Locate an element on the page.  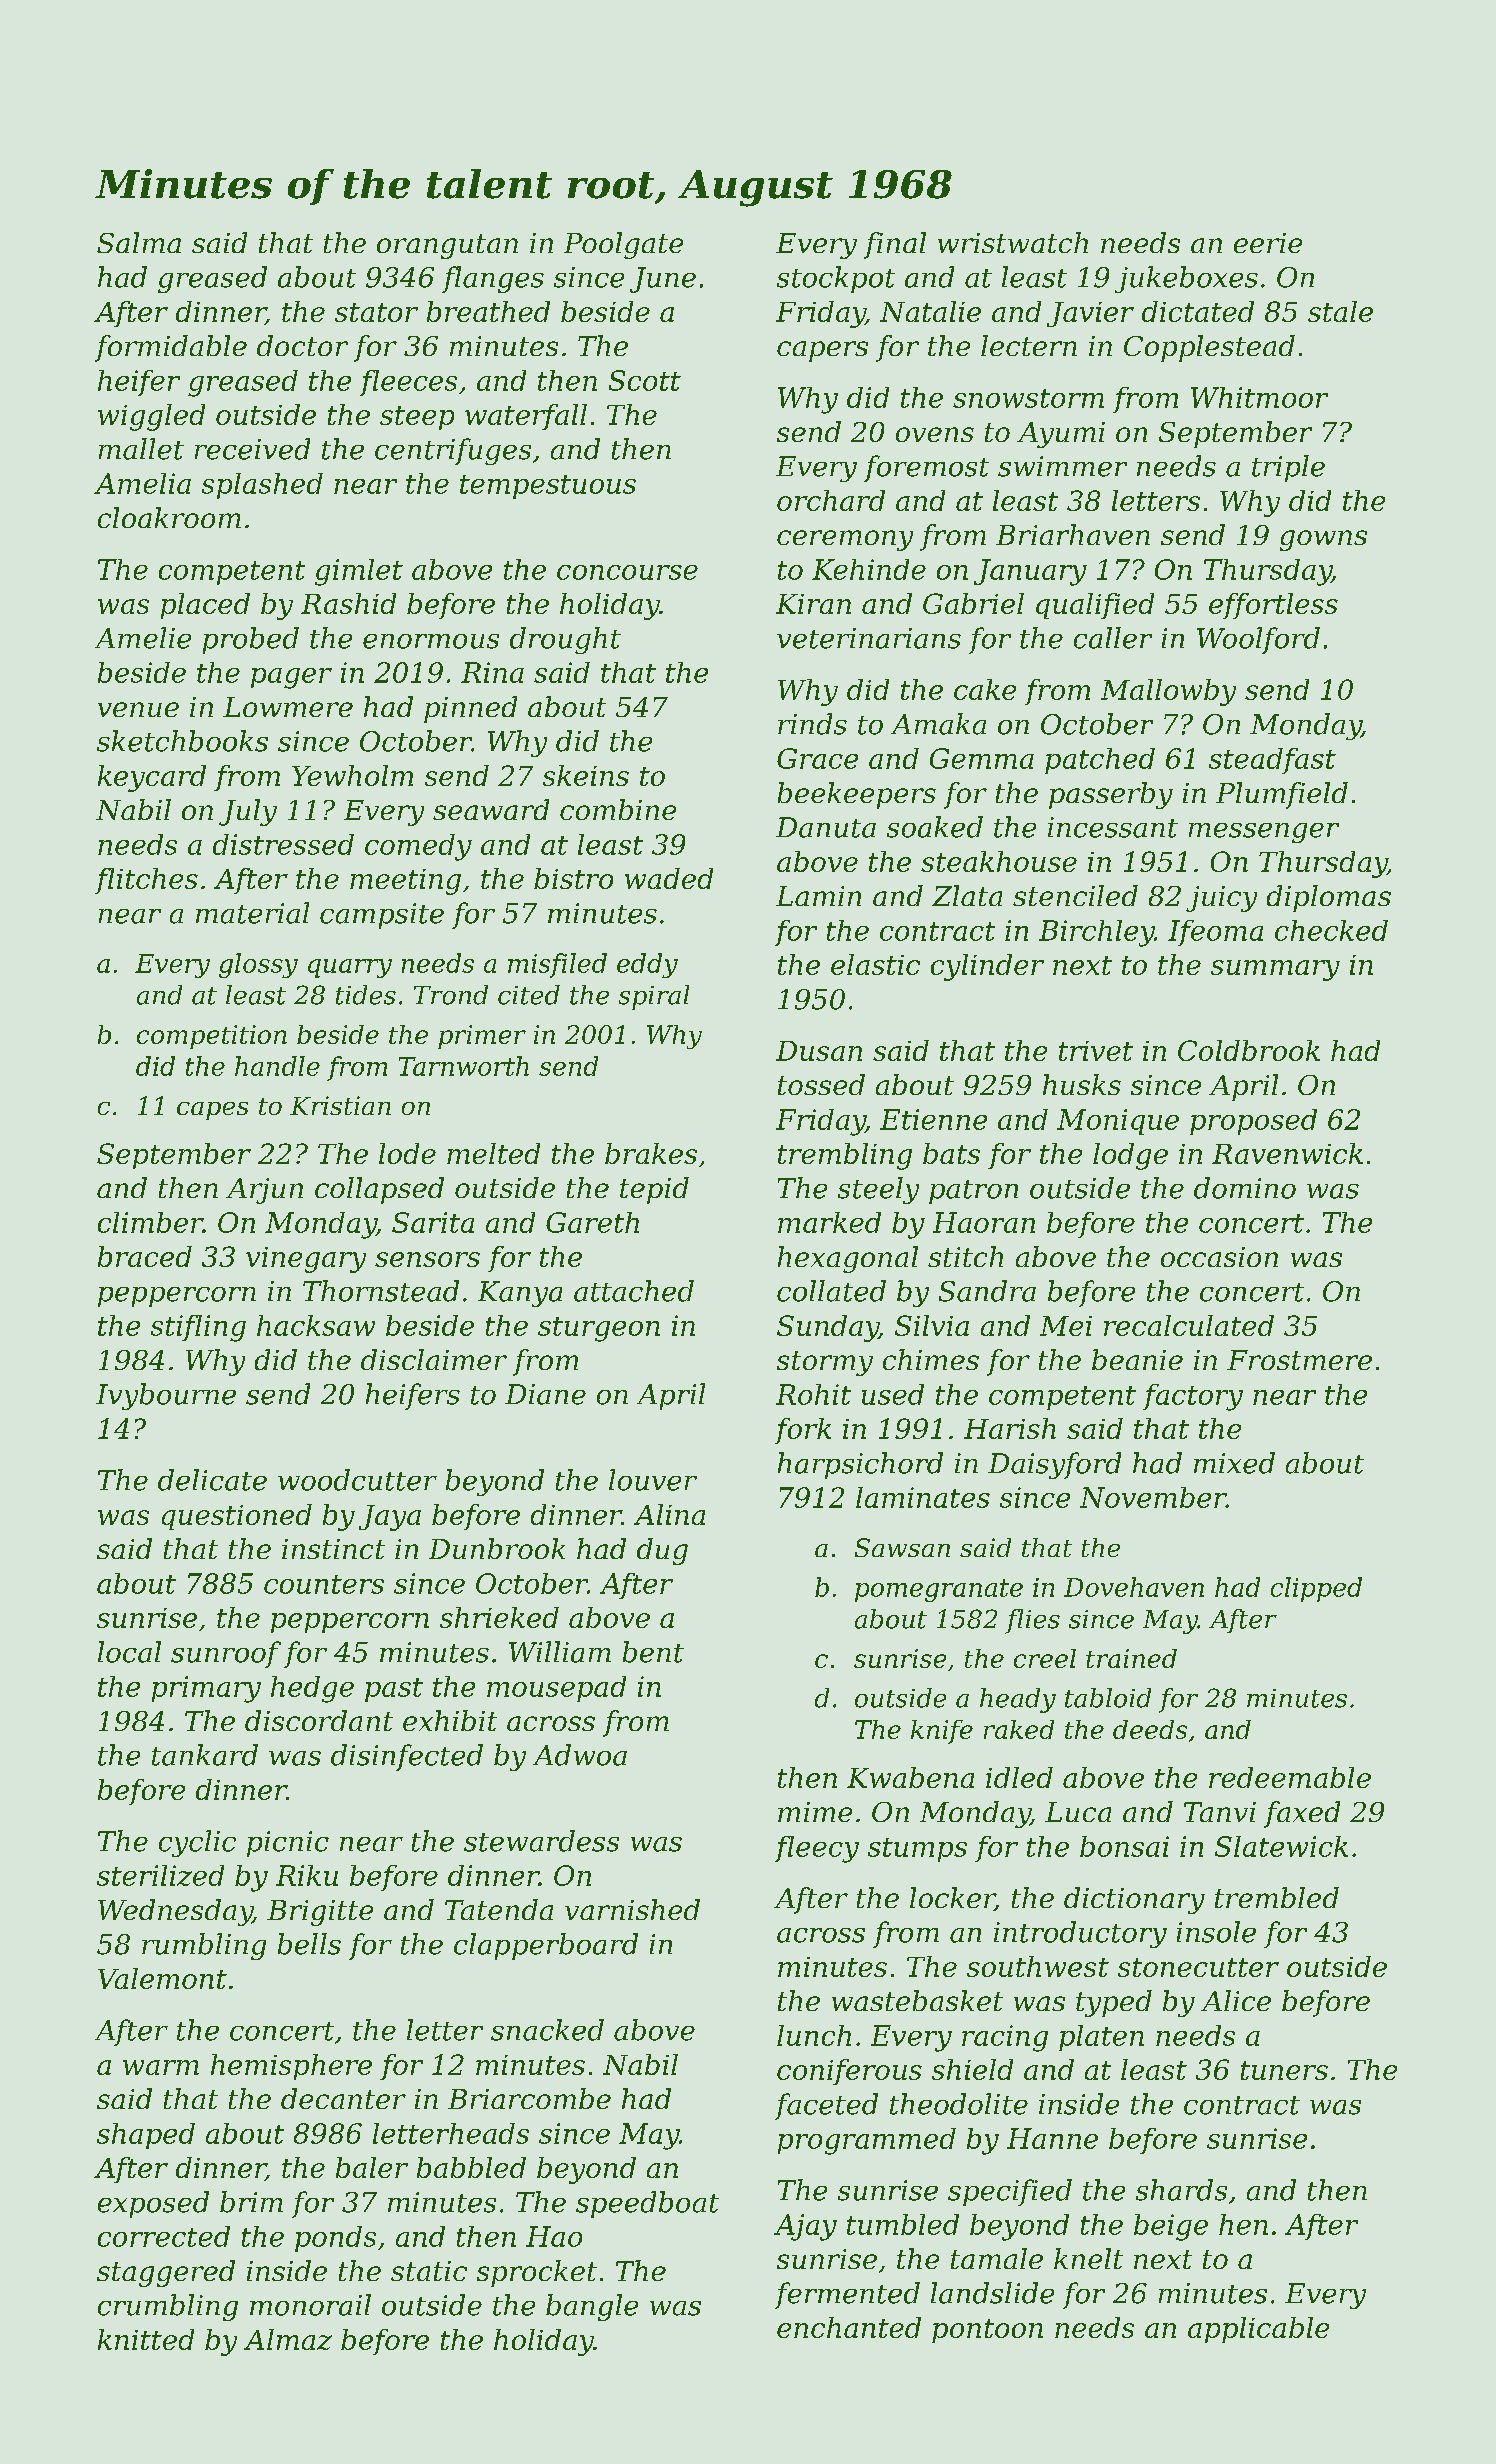
Ravenwick is located at coordinates (1287, 1153).
